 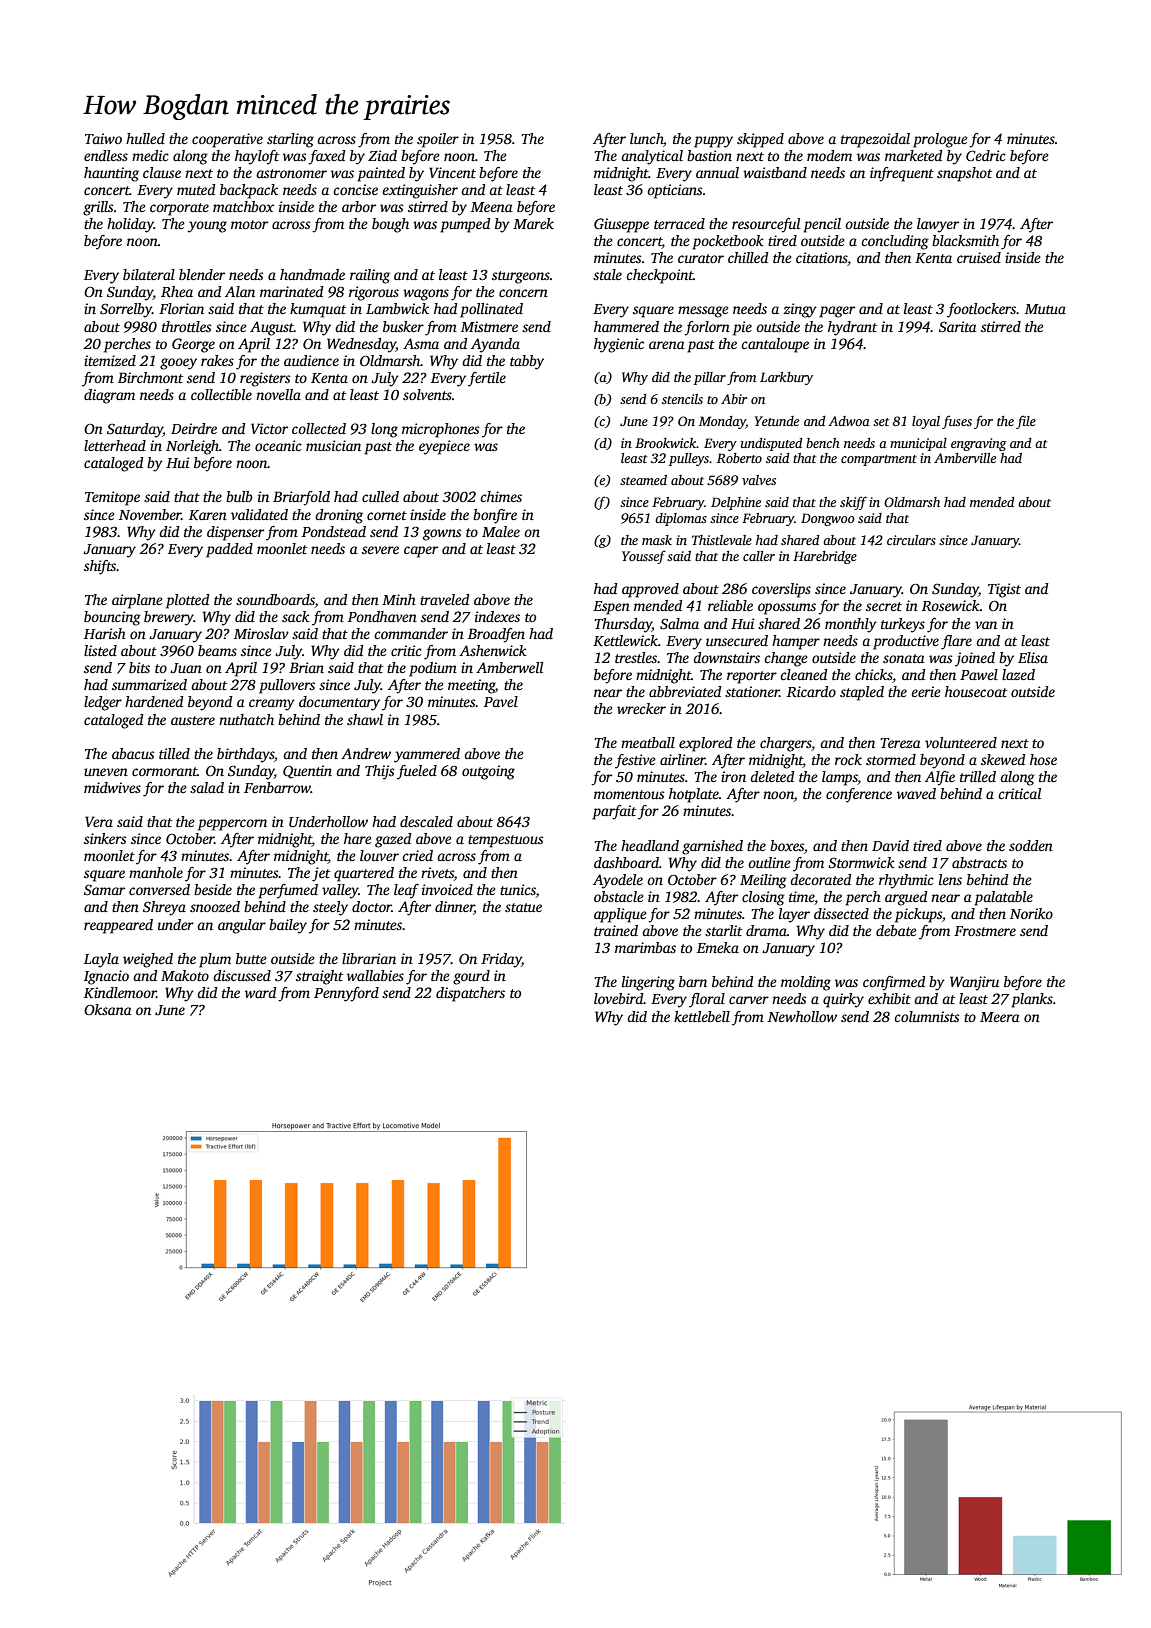 What do you see at coordinates (278, 445) in the image?
I see `oceanic` at bounding box center [278, 445].
